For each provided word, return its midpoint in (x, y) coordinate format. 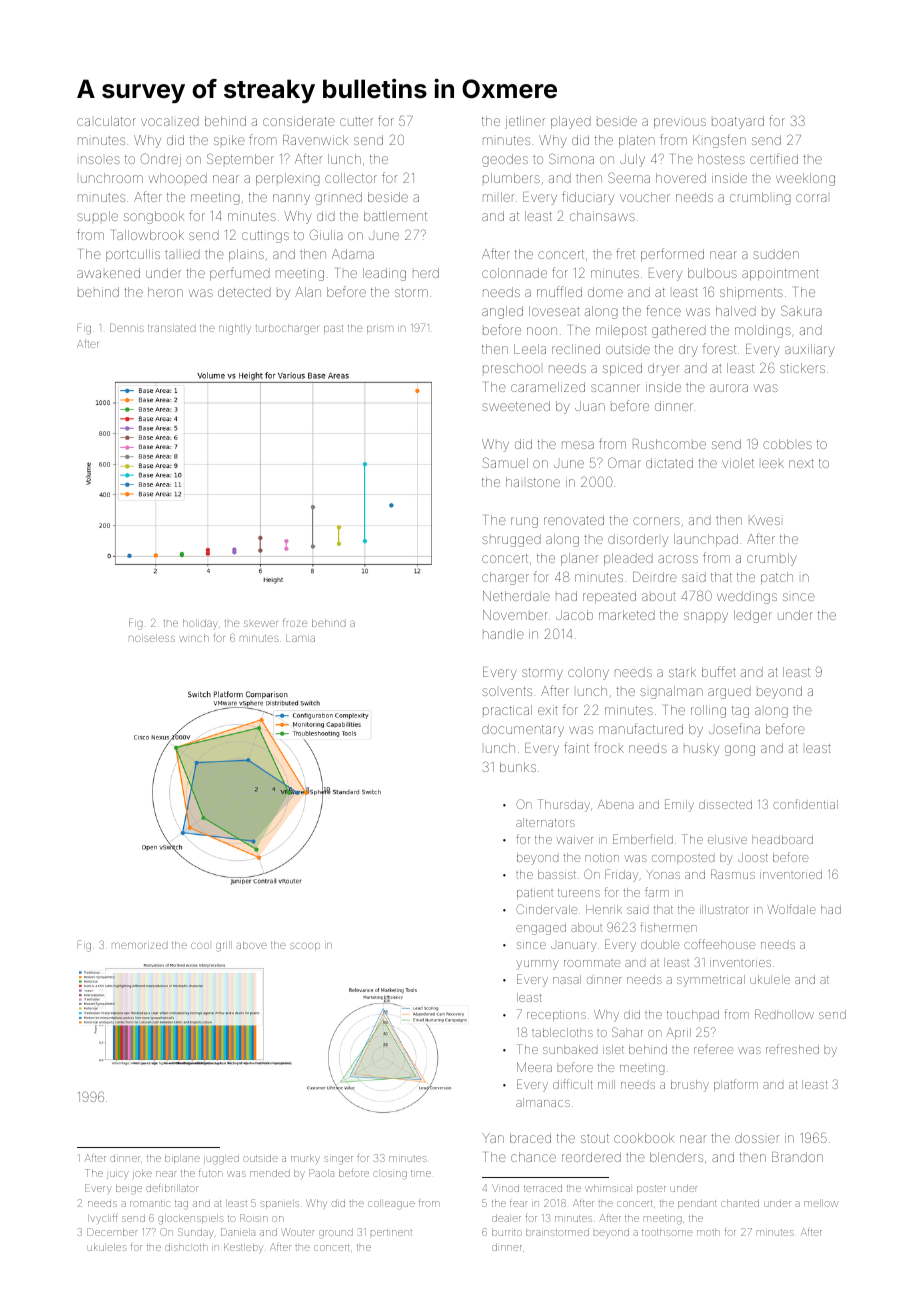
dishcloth (186, 1247)
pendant (697, 1204)
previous (680, 123)
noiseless (152, 638)
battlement (395, 216)
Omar (624, 462)
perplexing (288, 179)
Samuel (505, 462)
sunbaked (570, 1049)
